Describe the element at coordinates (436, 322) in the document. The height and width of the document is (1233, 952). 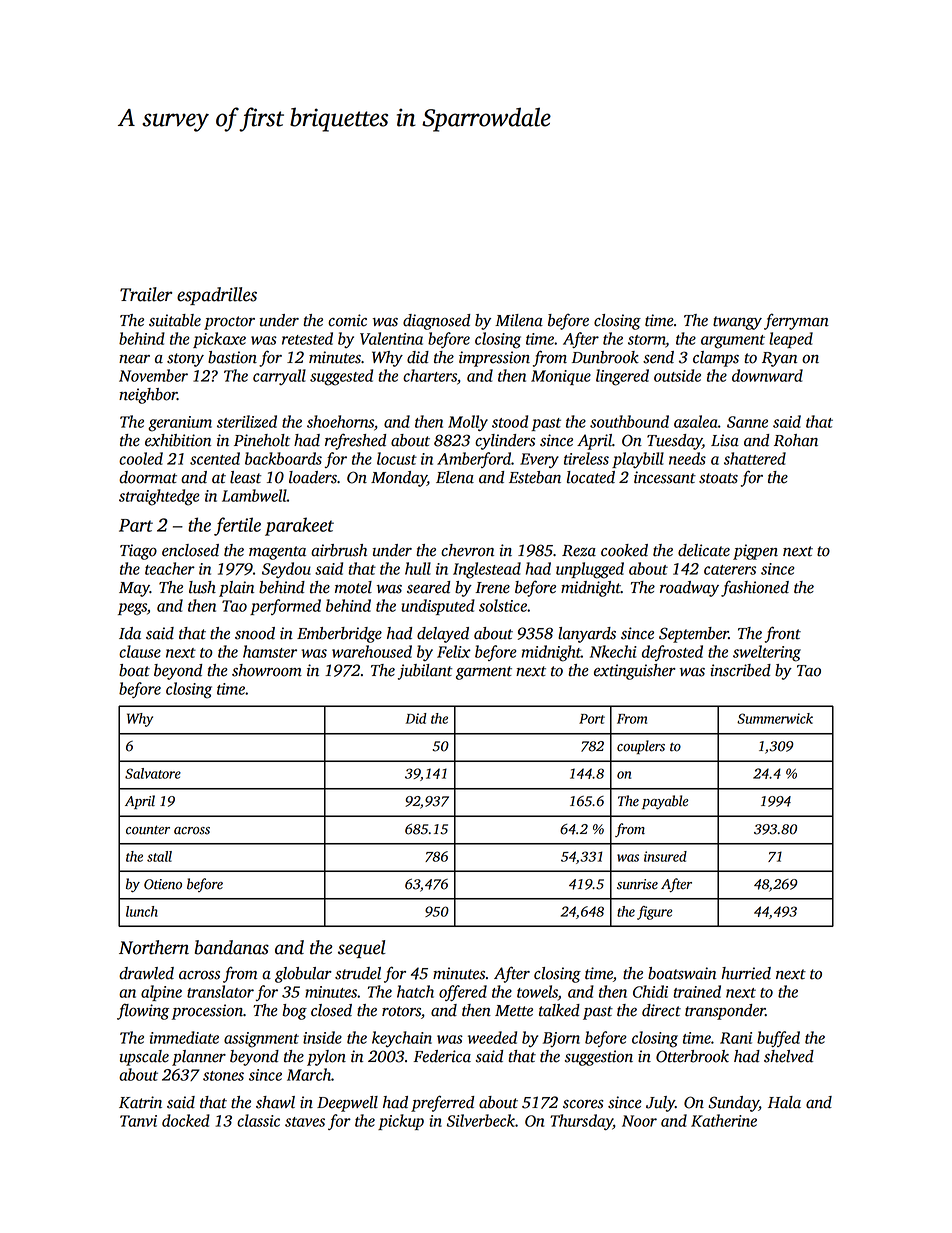
I see `diagnosed` at that location.
